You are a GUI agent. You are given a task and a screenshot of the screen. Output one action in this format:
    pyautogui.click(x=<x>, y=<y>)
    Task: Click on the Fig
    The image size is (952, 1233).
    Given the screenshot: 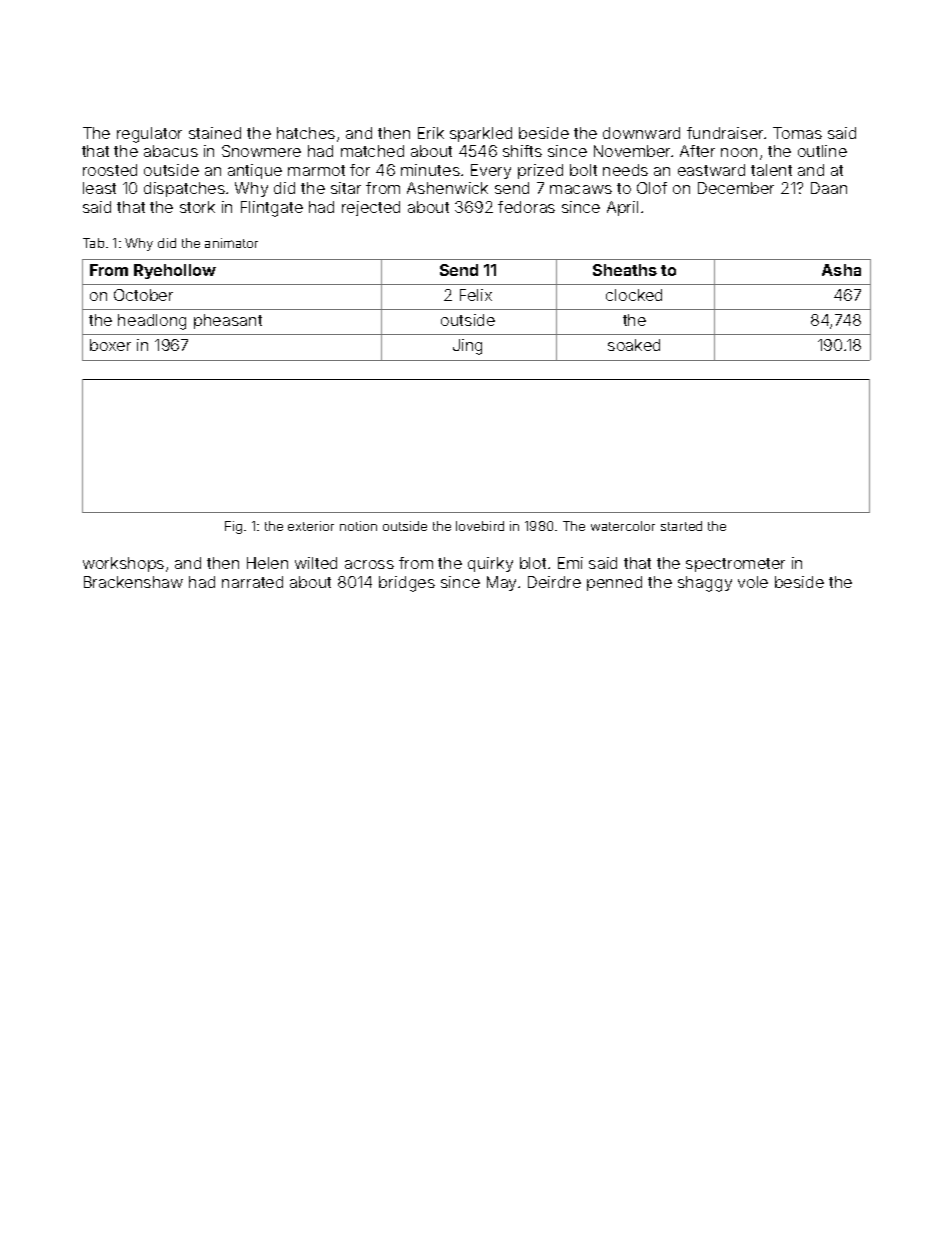 What is the action you would take?
    pyautogui.click(x=233, y=527)
